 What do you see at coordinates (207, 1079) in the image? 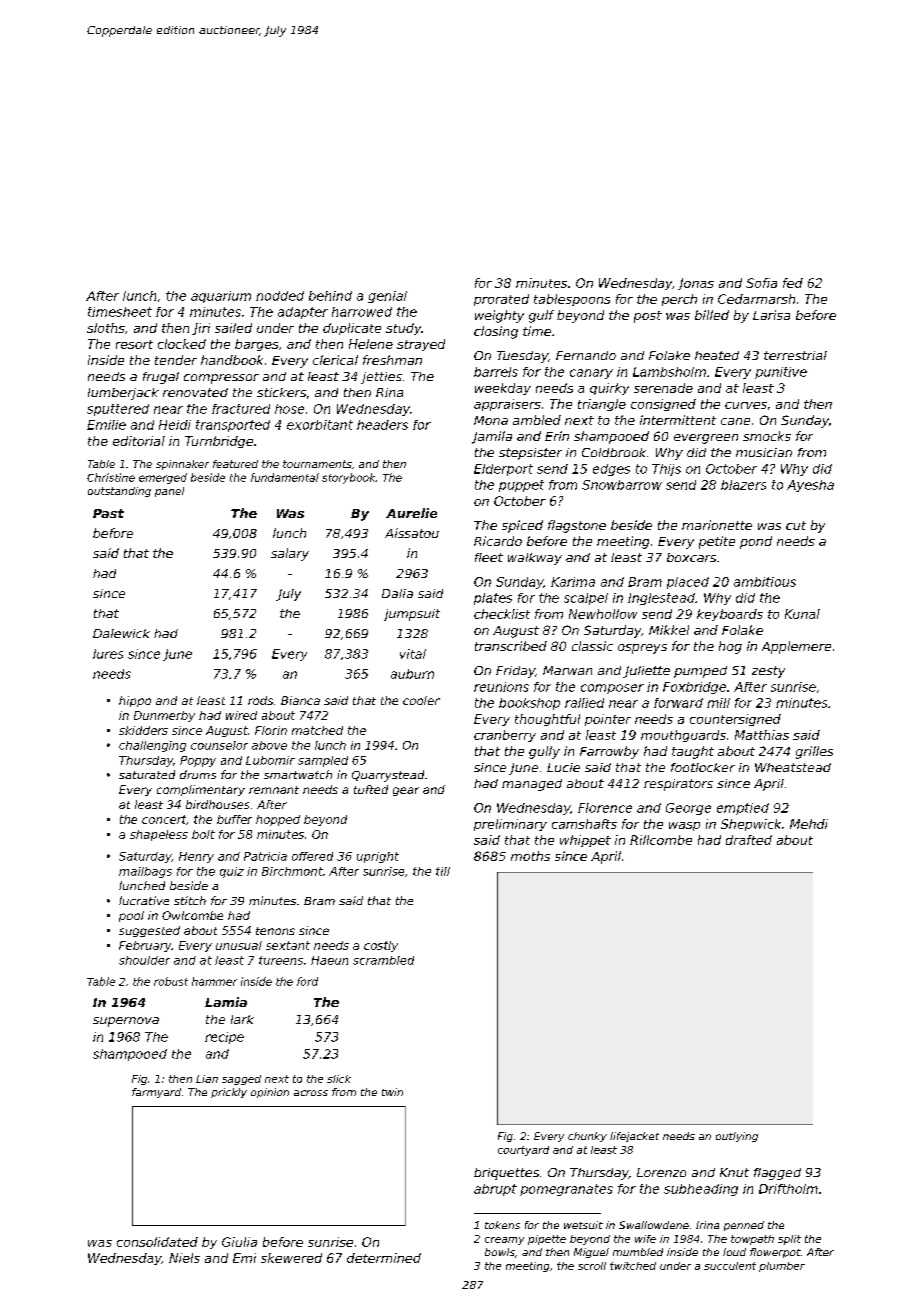
I see `Lian` at bounding box center [207, 1079].
